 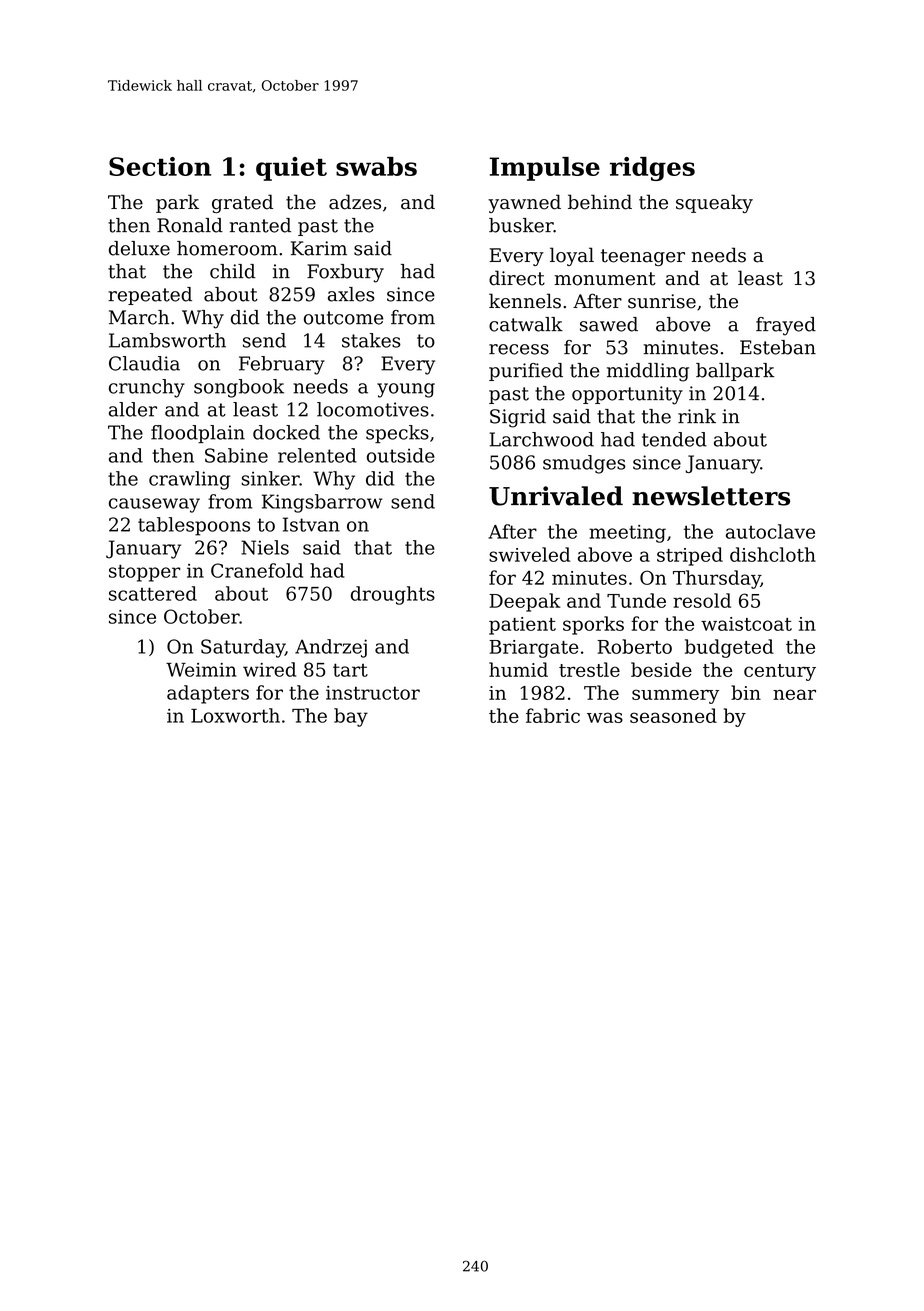 I want to click on ridges, so click(x=652, y=169).
